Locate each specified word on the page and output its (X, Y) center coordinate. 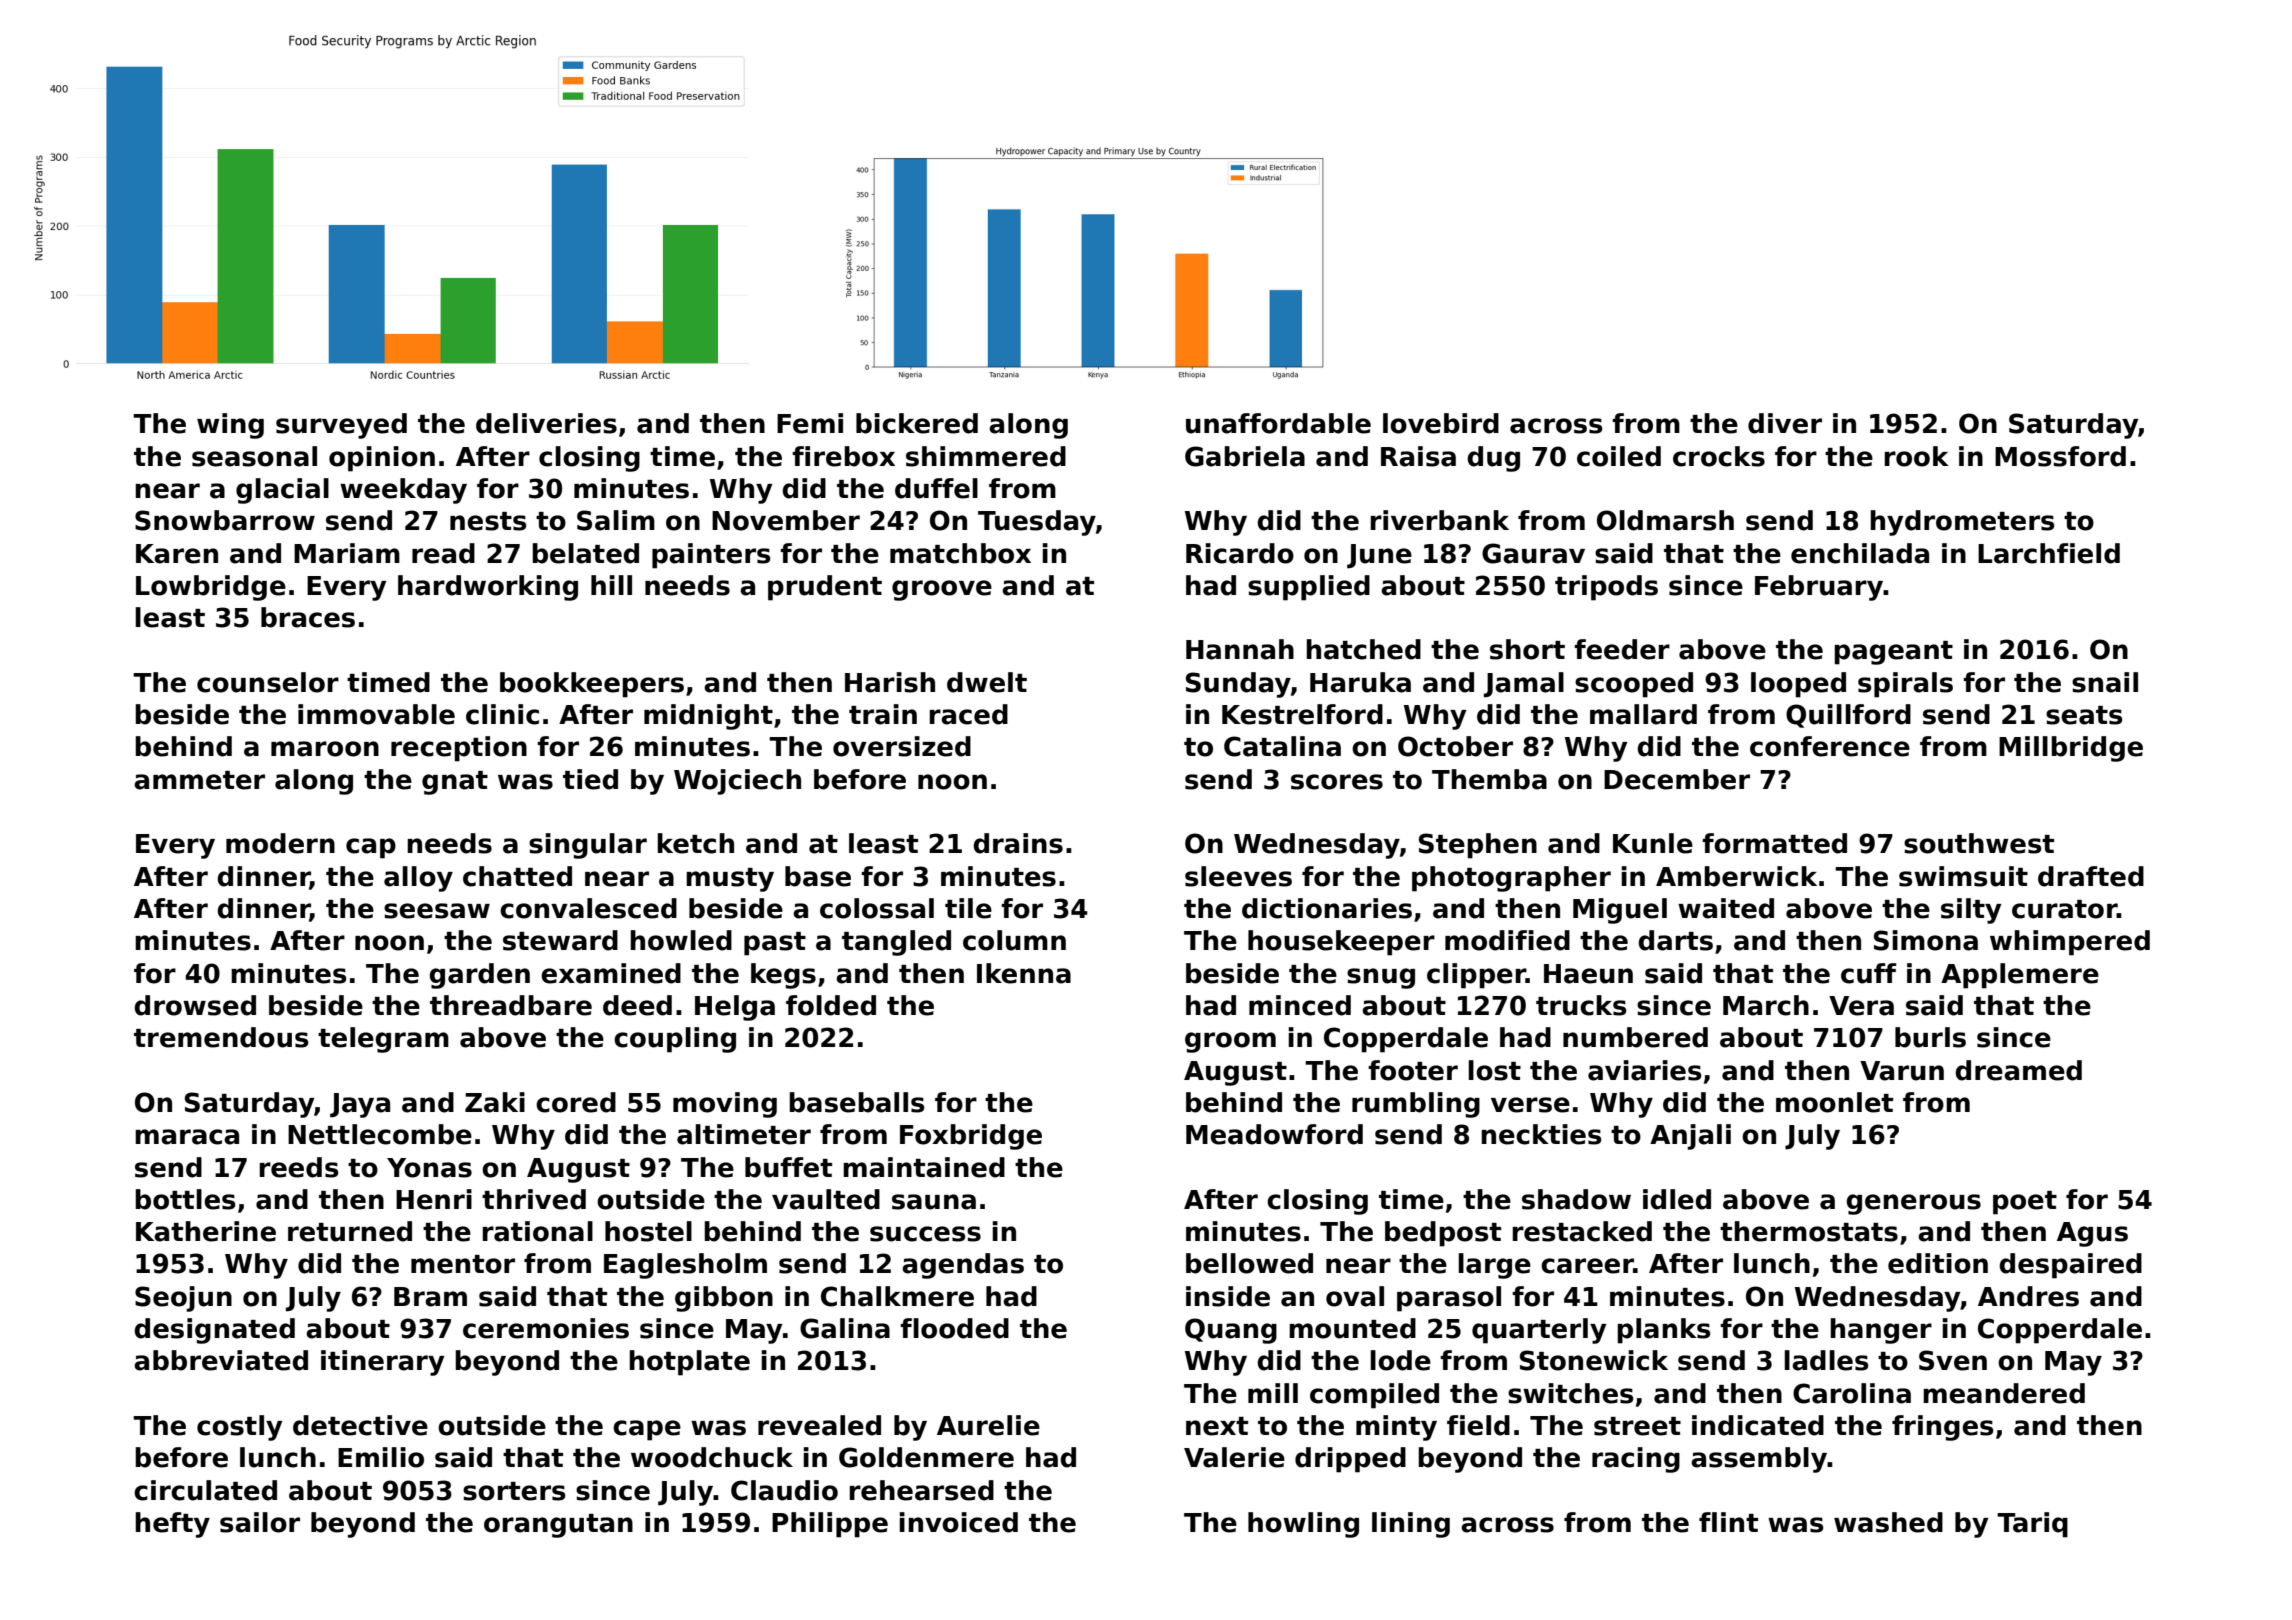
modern (280, 843)
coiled (1619, 456)
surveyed (341, 426)
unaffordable (1278, 423)
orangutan (558, 1526)
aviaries (1644, 1070)
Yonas (429, 1168)
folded (831, 1005)
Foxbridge (971, 1137)
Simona (1926, 940)
